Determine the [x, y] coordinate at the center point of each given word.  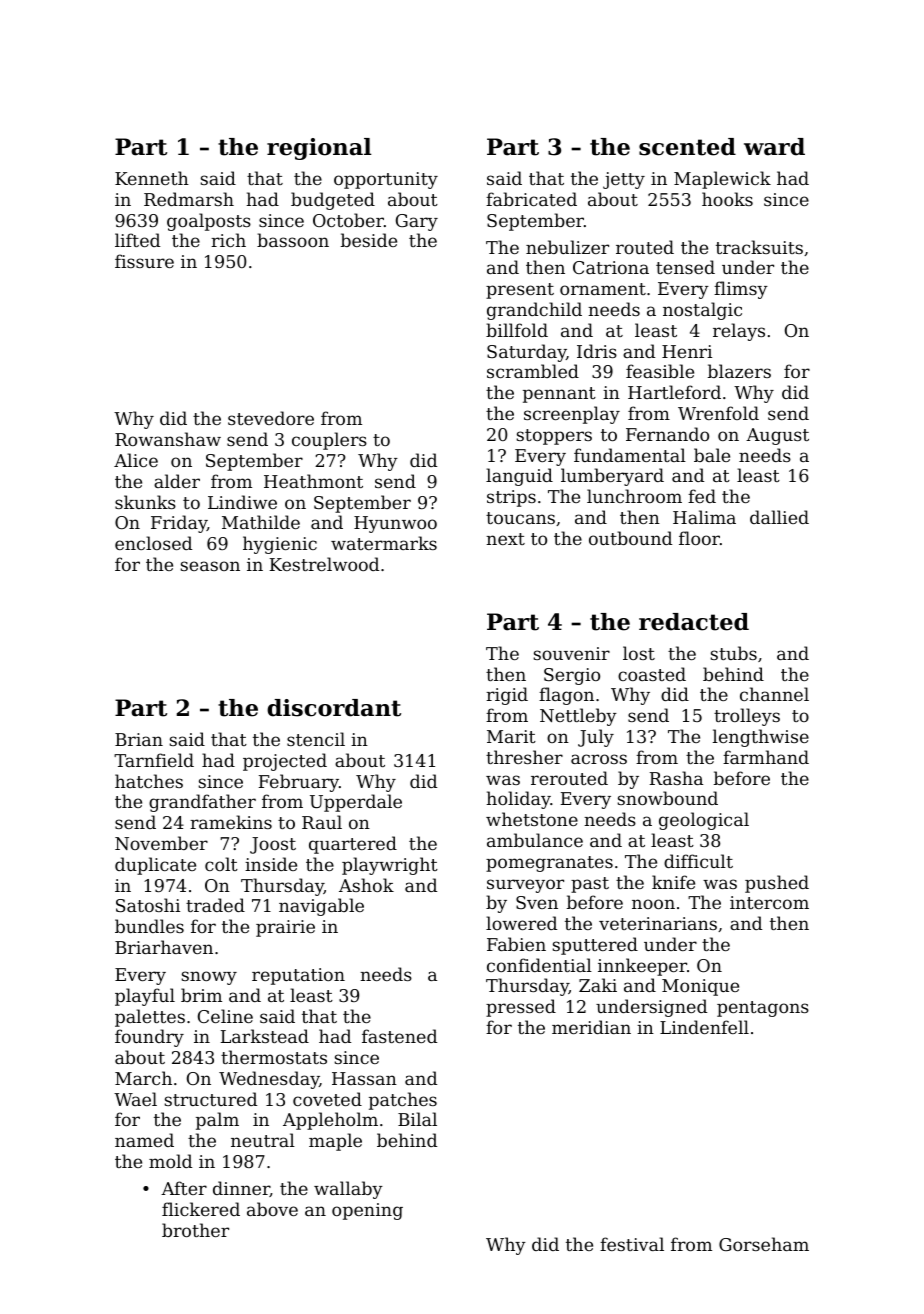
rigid [507, 696]
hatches [149, 781]
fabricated [531, 199]
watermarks [384, 543]
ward [774, 147]
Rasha [676, 778]
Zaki [598, 985]
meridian [591, 1027]
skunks [145, 502]
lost [639, 653]
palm [217, 1121]
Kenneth [152, 178]
